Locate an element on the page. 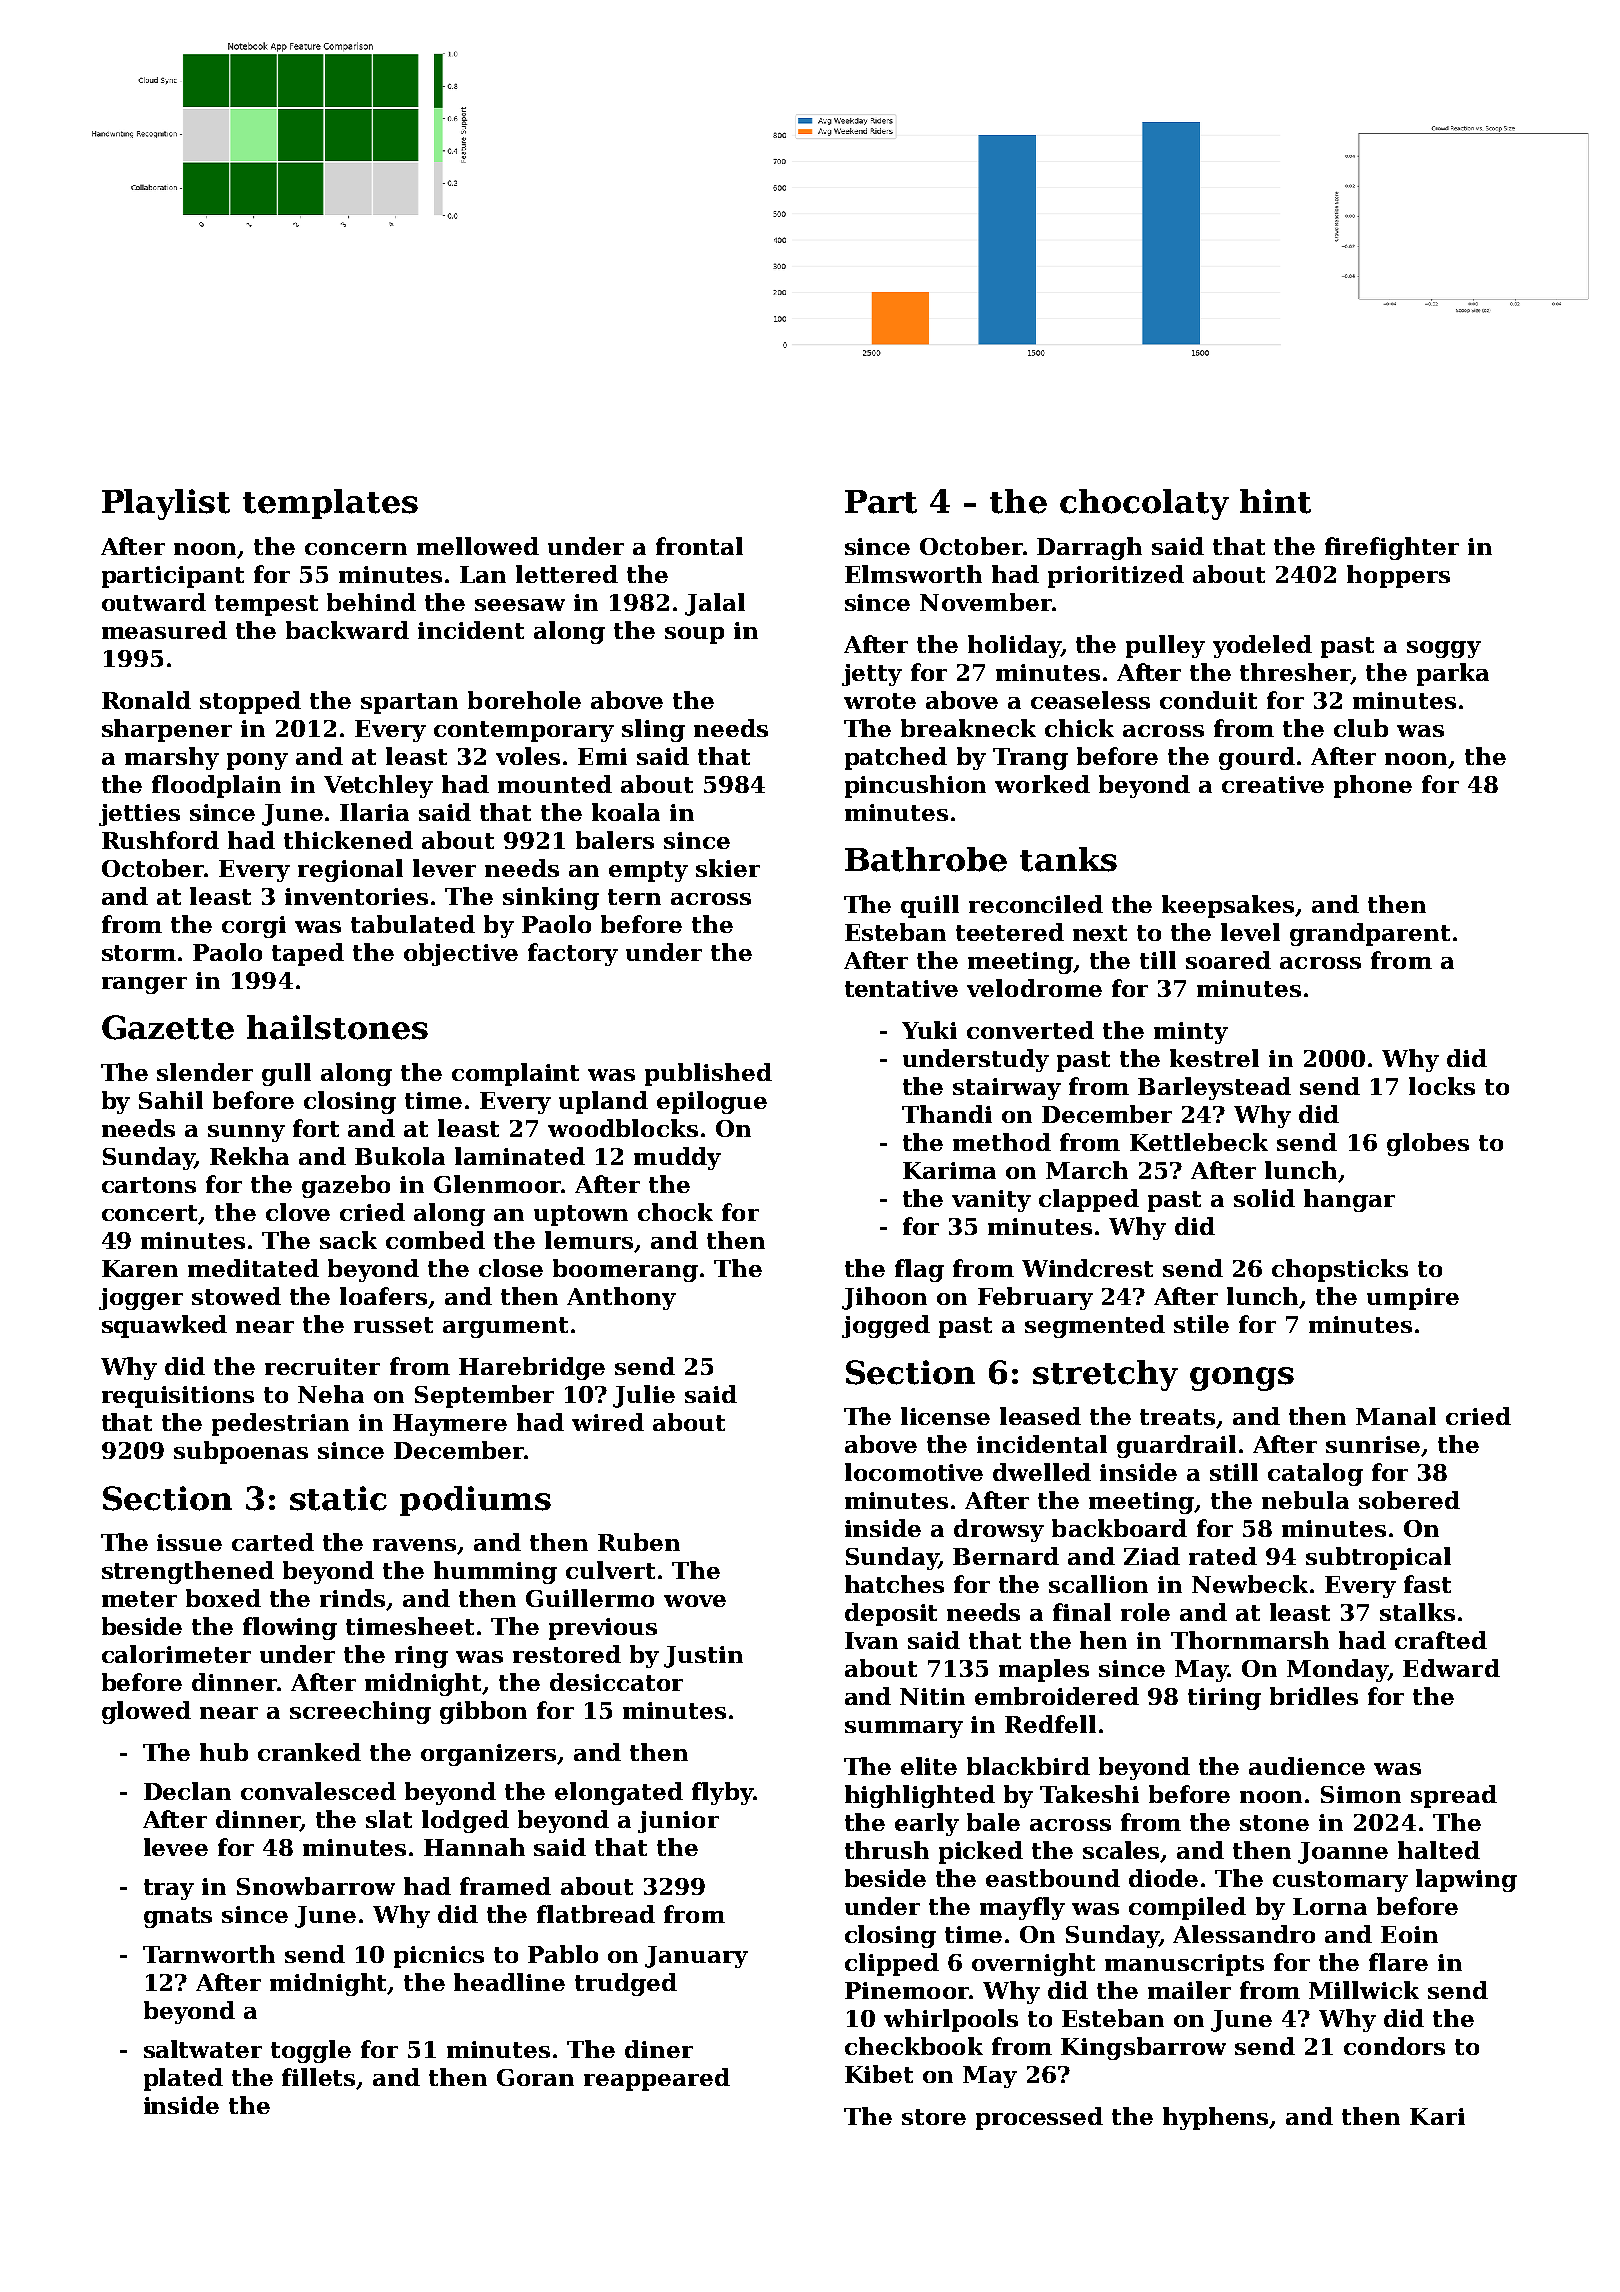 This document has width=1620, height=2292. toggle is located at coordinates (311, 2051).
